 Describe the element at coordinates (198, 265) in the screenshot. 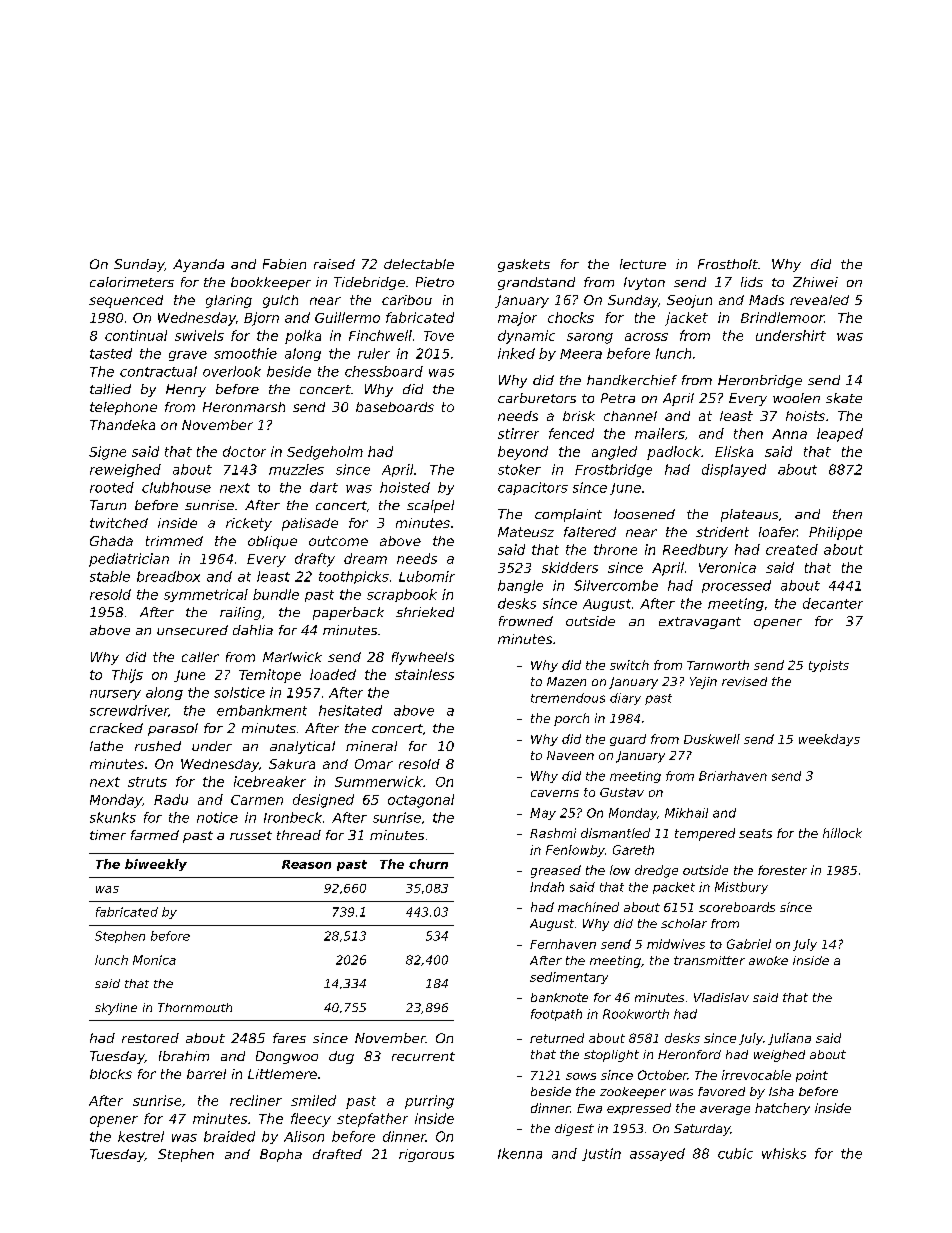

I see `Ayanda` at that location.
